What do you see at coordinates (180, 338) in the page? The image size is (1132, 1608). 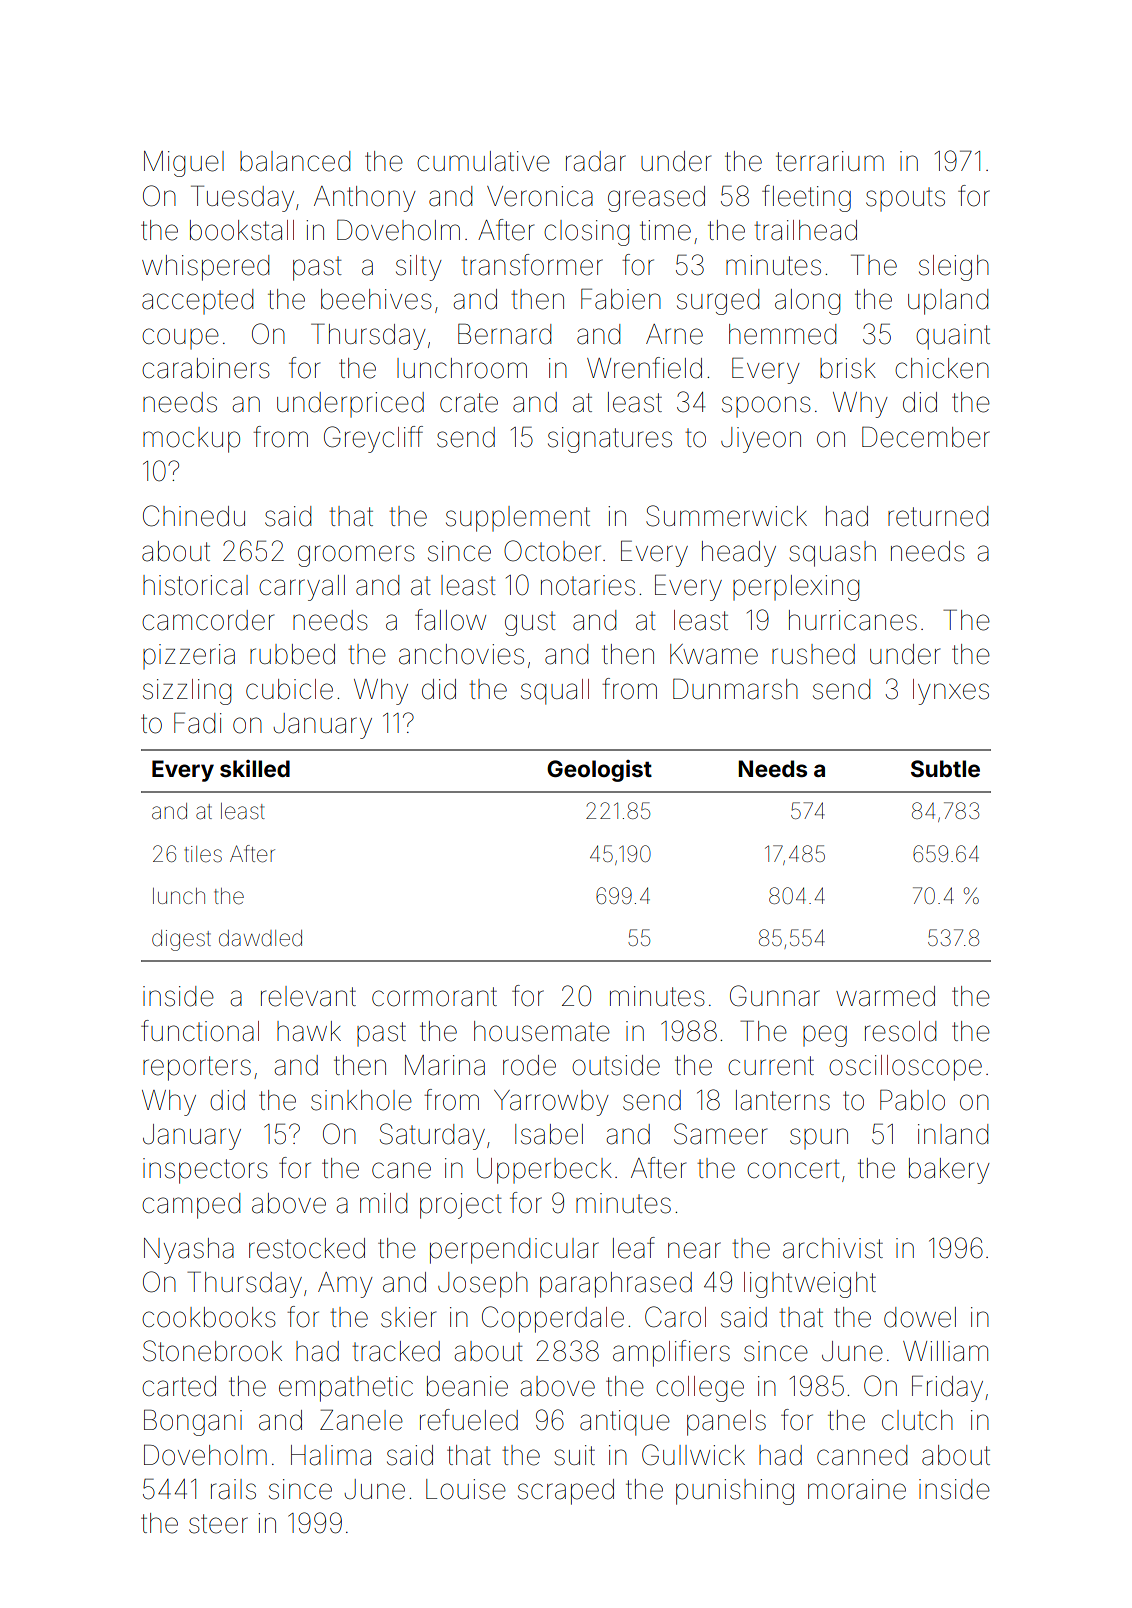 I see `coupe` at bounding box center [180, 338].
